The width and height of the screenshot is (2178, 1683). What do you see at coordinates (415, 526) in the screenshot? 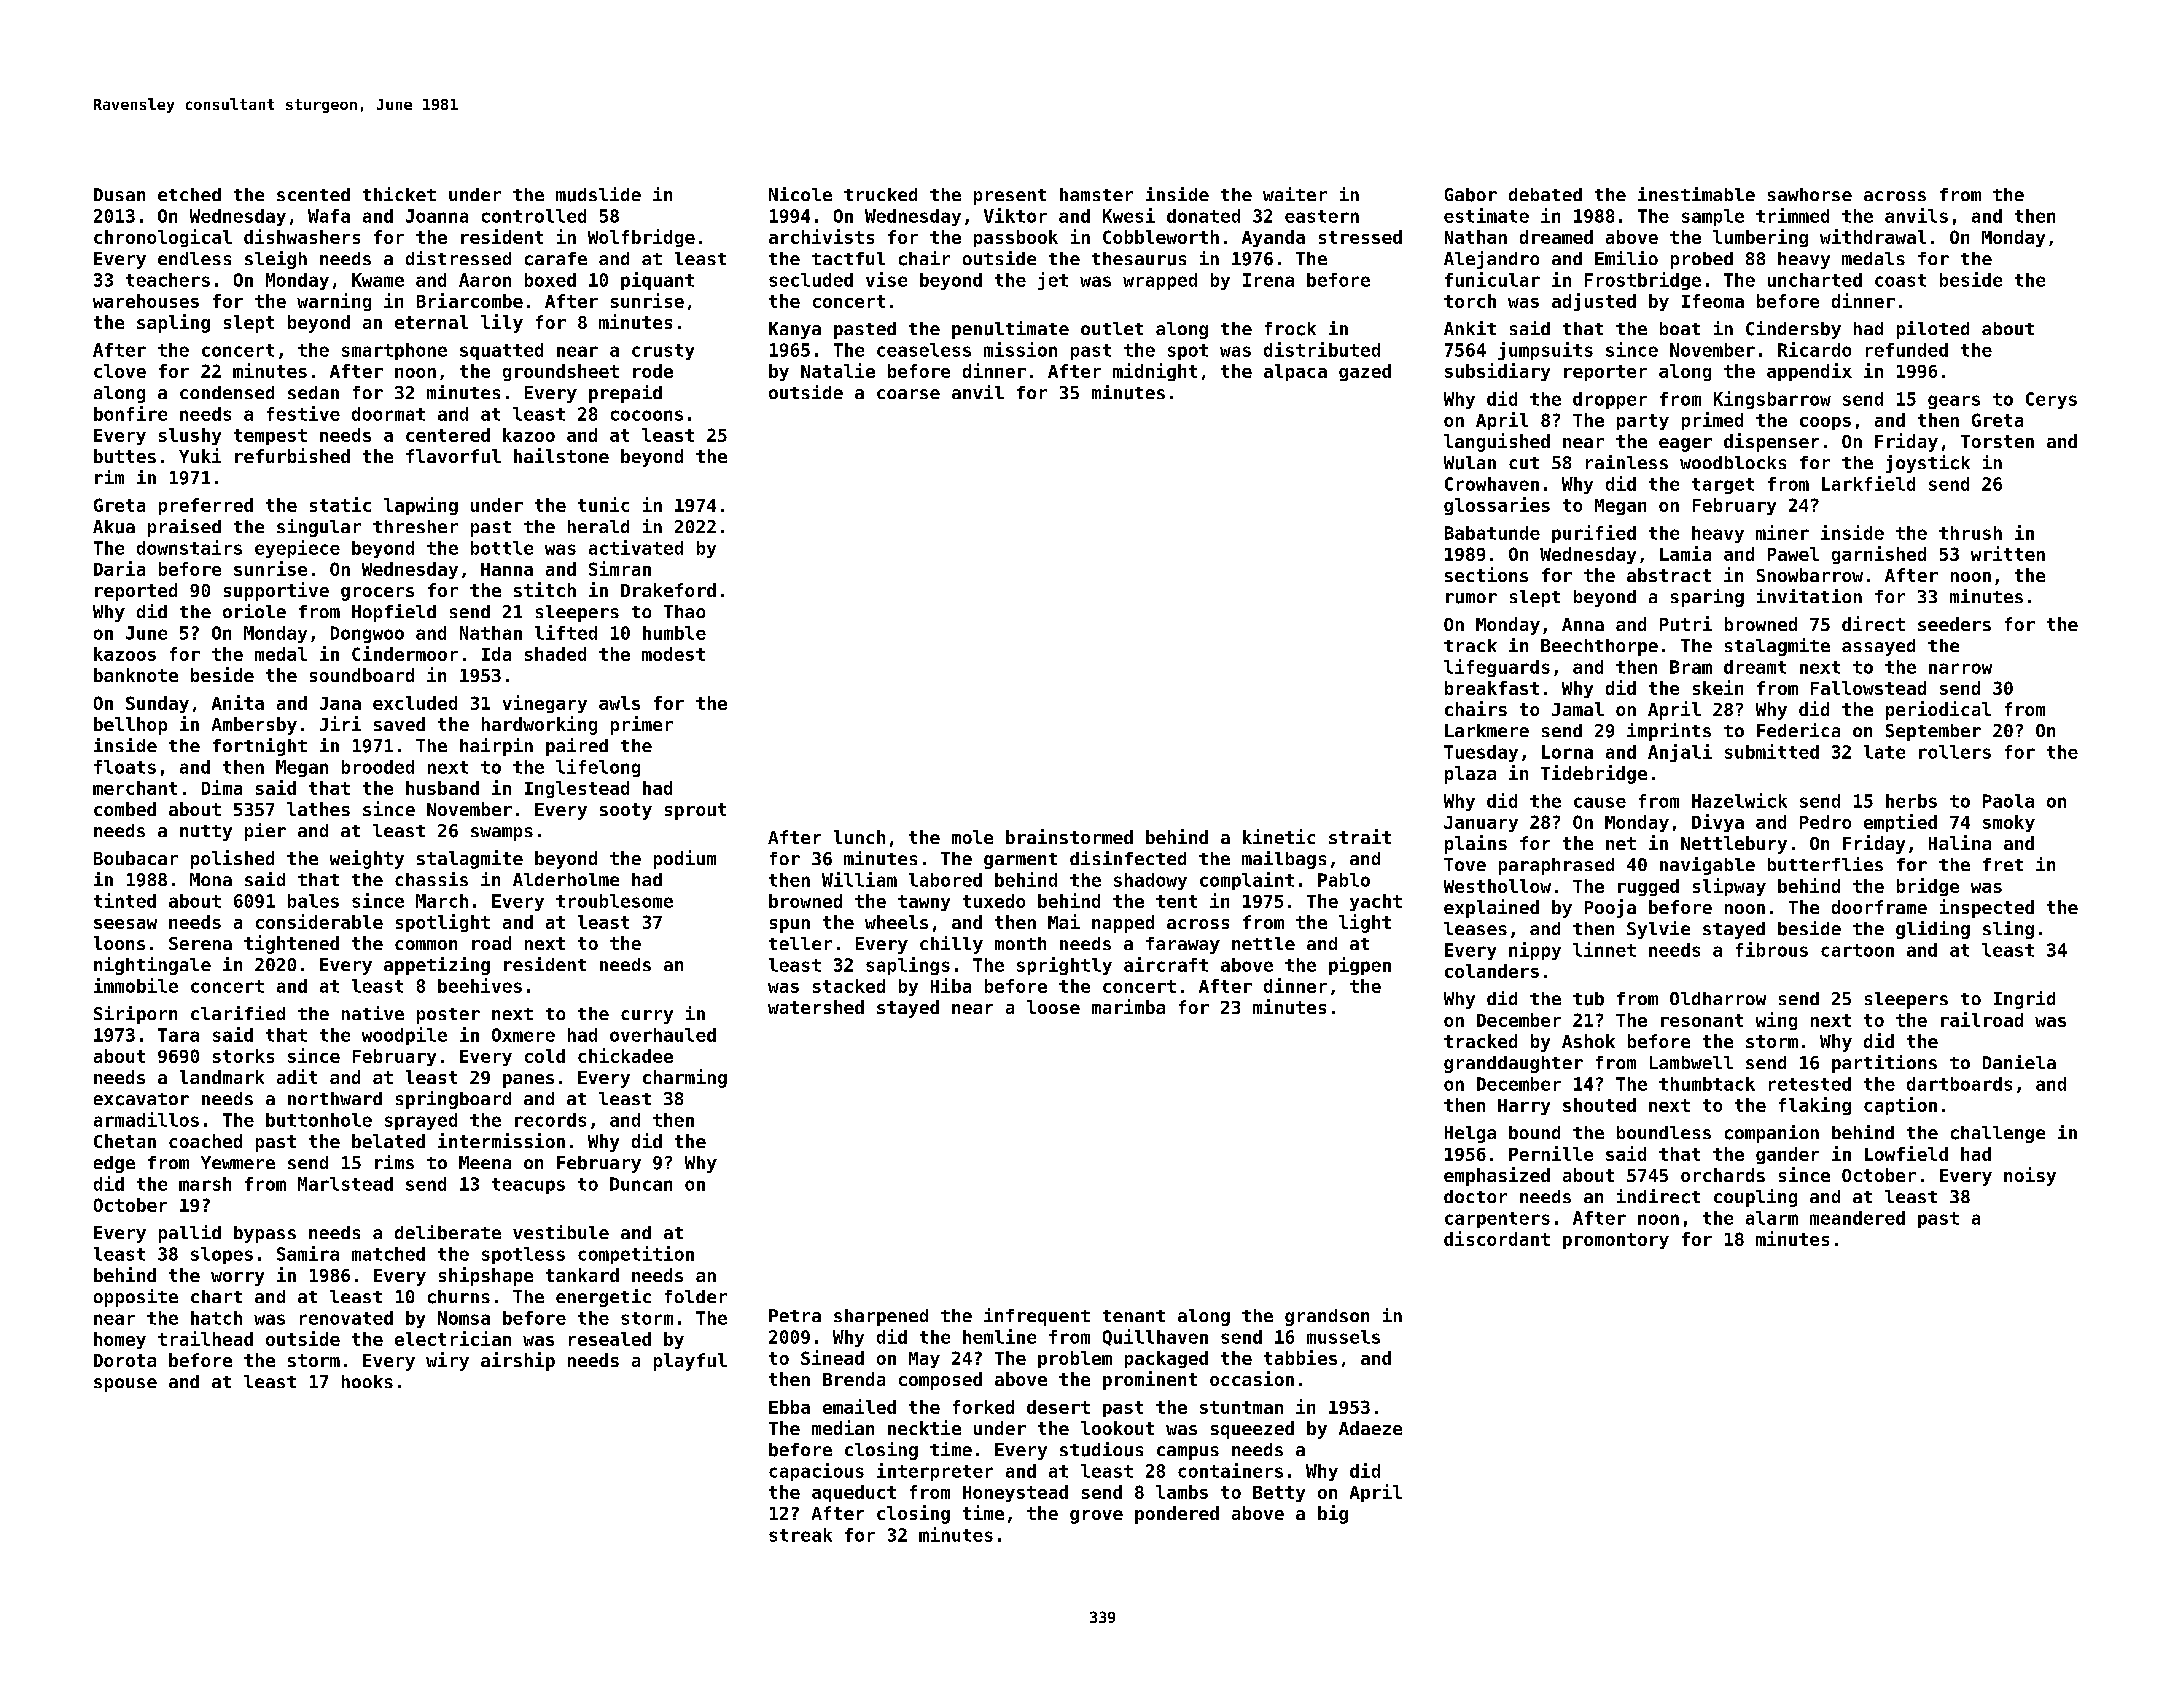
I see `thresher` at bounding box center [415, 526].
